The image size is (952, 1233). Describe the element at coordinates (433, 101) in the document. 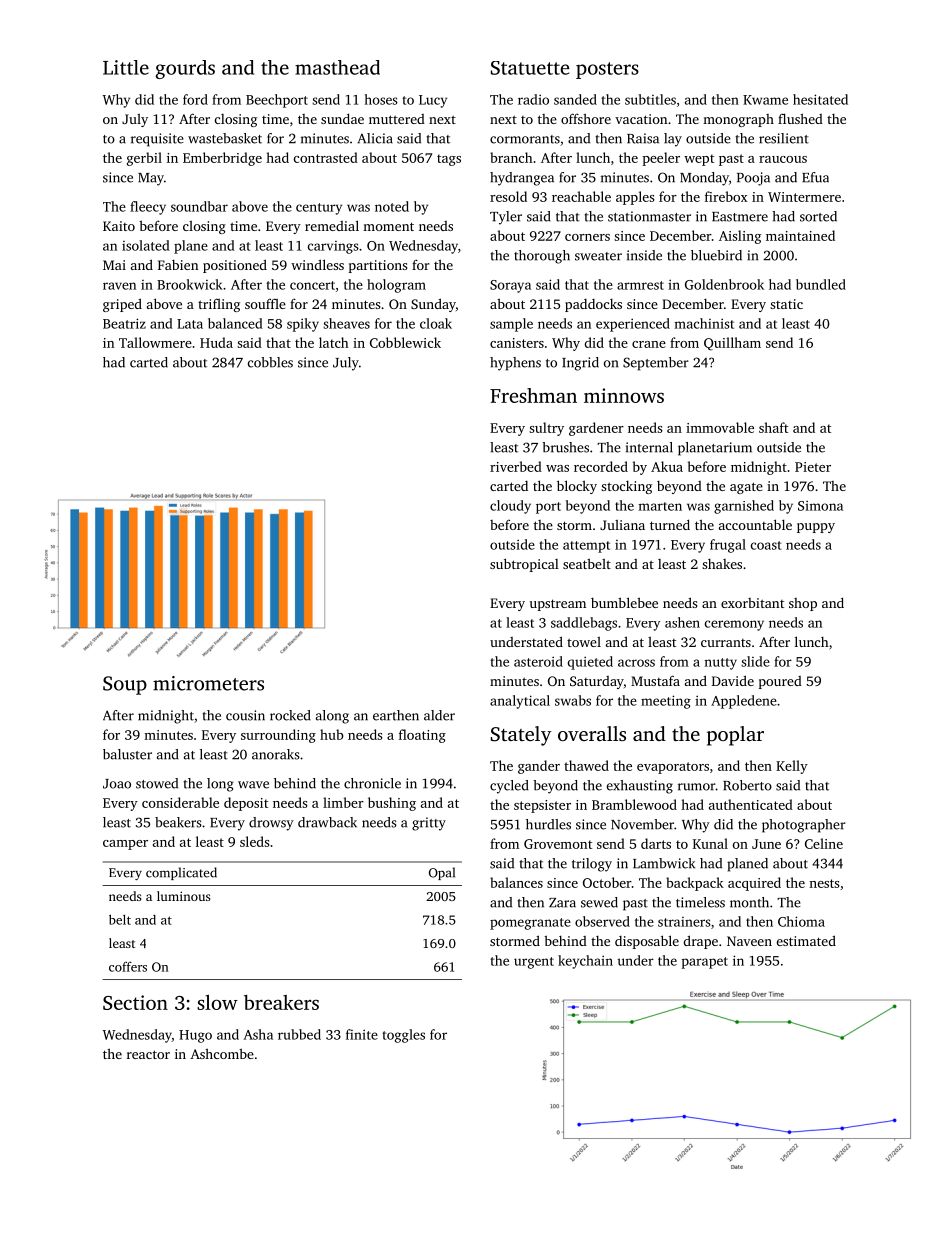

I see `Lucy` at that location.
